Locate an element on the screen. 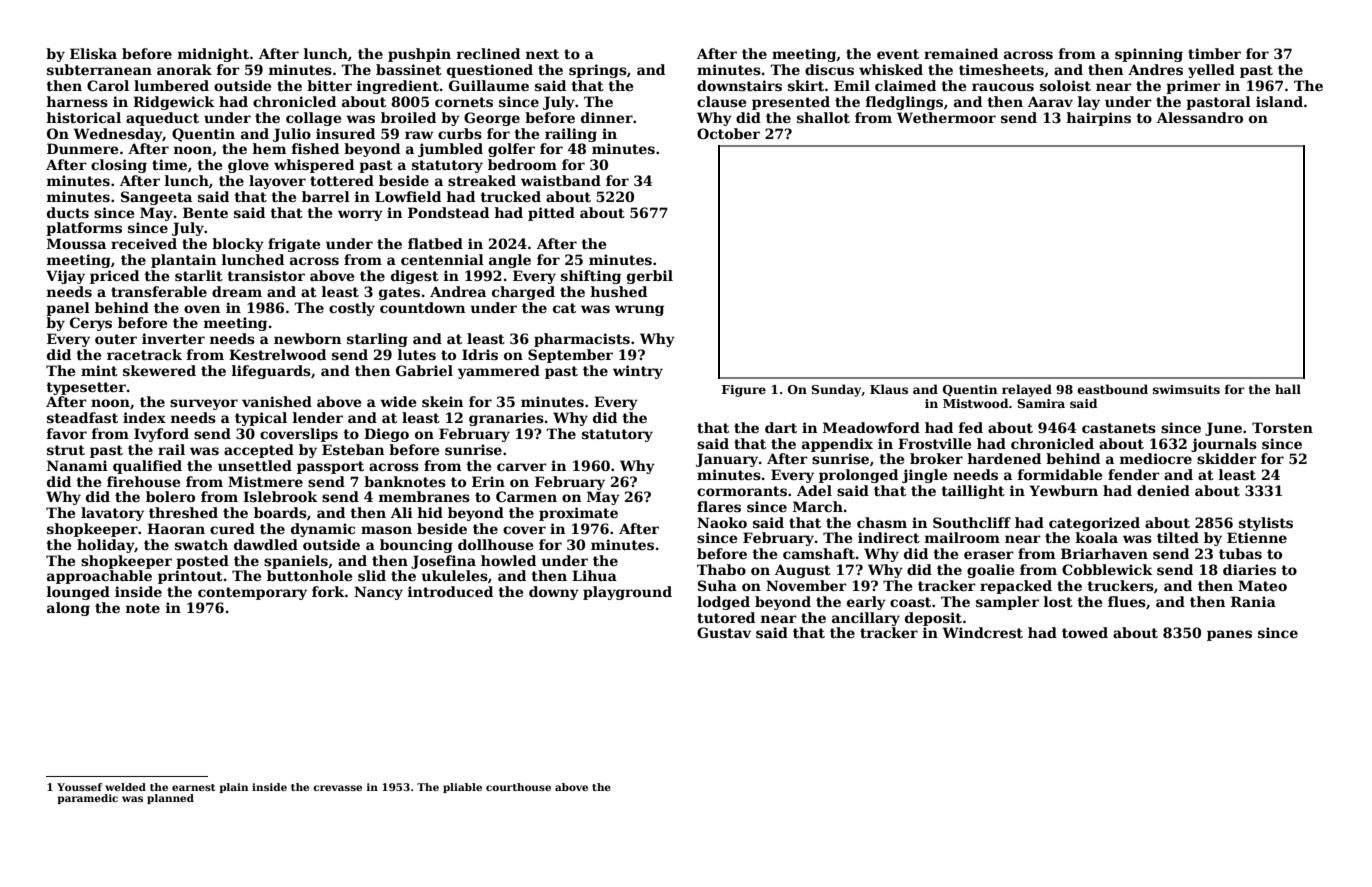 This screenshot has width=1372, height=887. pharmacists is located at coordinates (582, 340).
